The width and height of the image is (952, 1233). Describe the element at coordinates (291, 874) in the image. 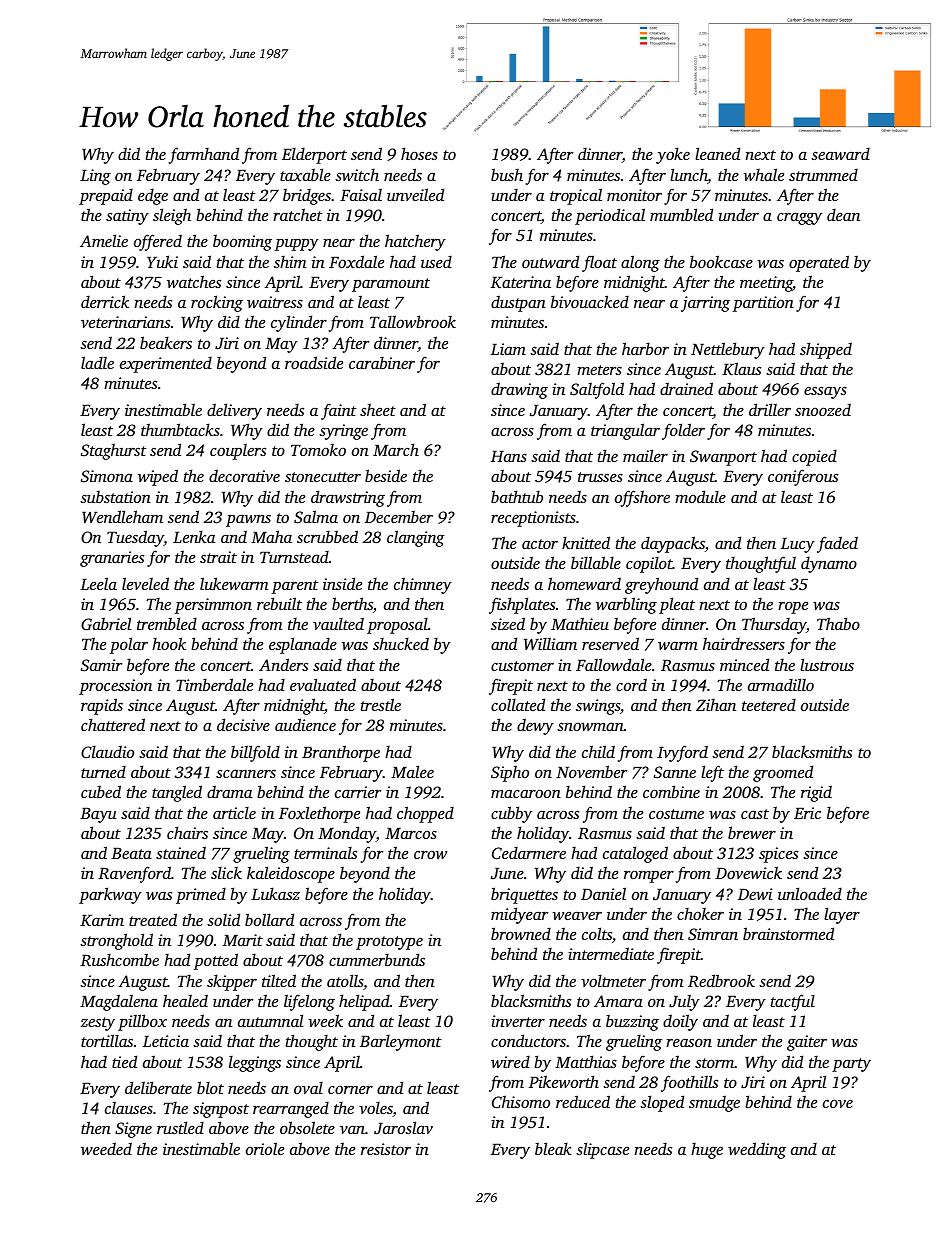

I see `kaleidoscope` at that location.
